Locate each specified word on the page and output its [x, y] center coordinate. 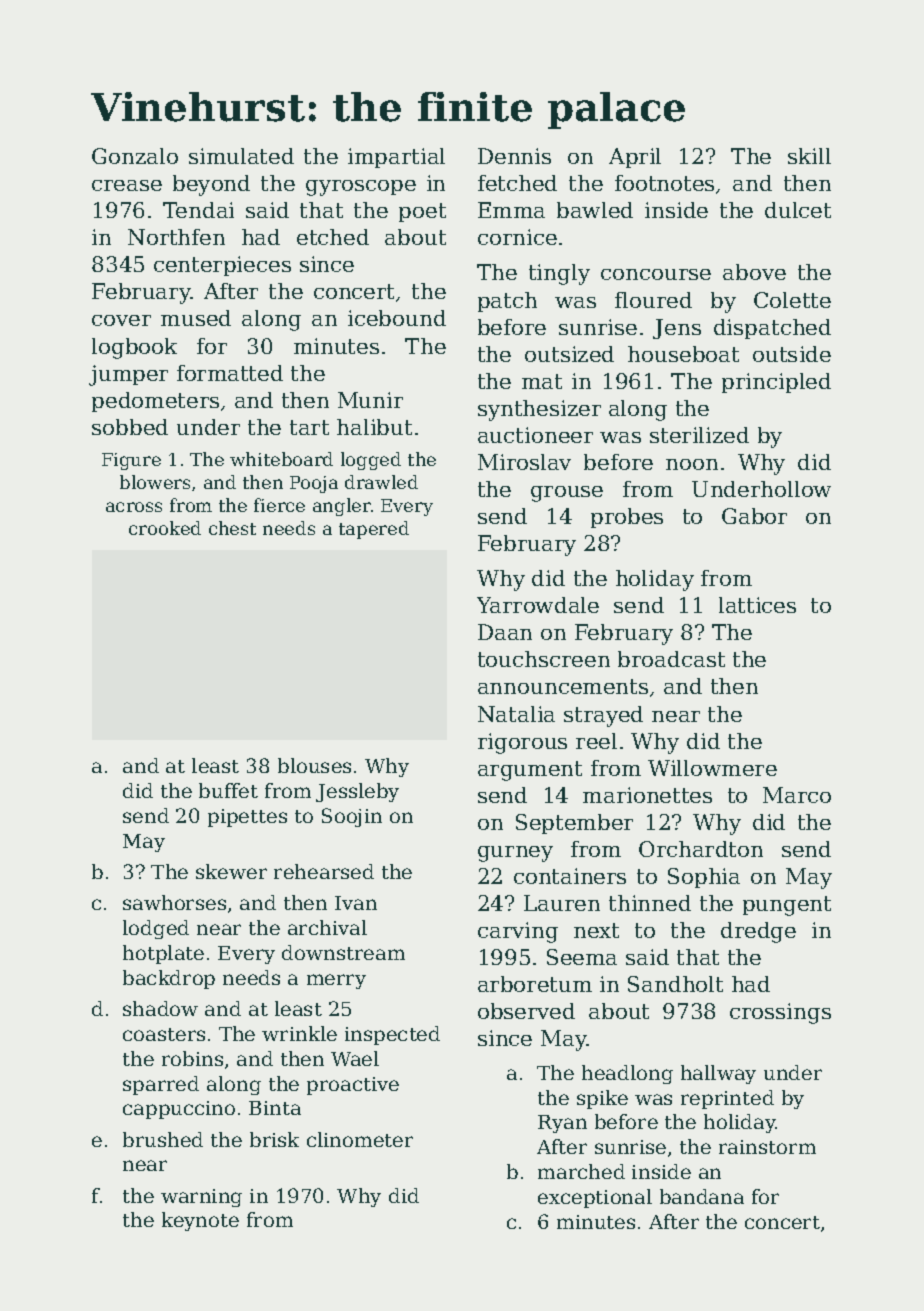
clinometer [360, 1139]
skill [809, 156]
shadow [160, 1008]
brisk [274, 1139]
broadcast [671, 659]
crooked [165, 528]
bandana [702, 1196]
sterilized [699, 435]
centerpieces [222, 266]
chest [232, 528]
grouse [567, 494]
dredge [758, 932]
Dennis [514, 156]
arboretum [535, 984]
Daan [505, 632]
